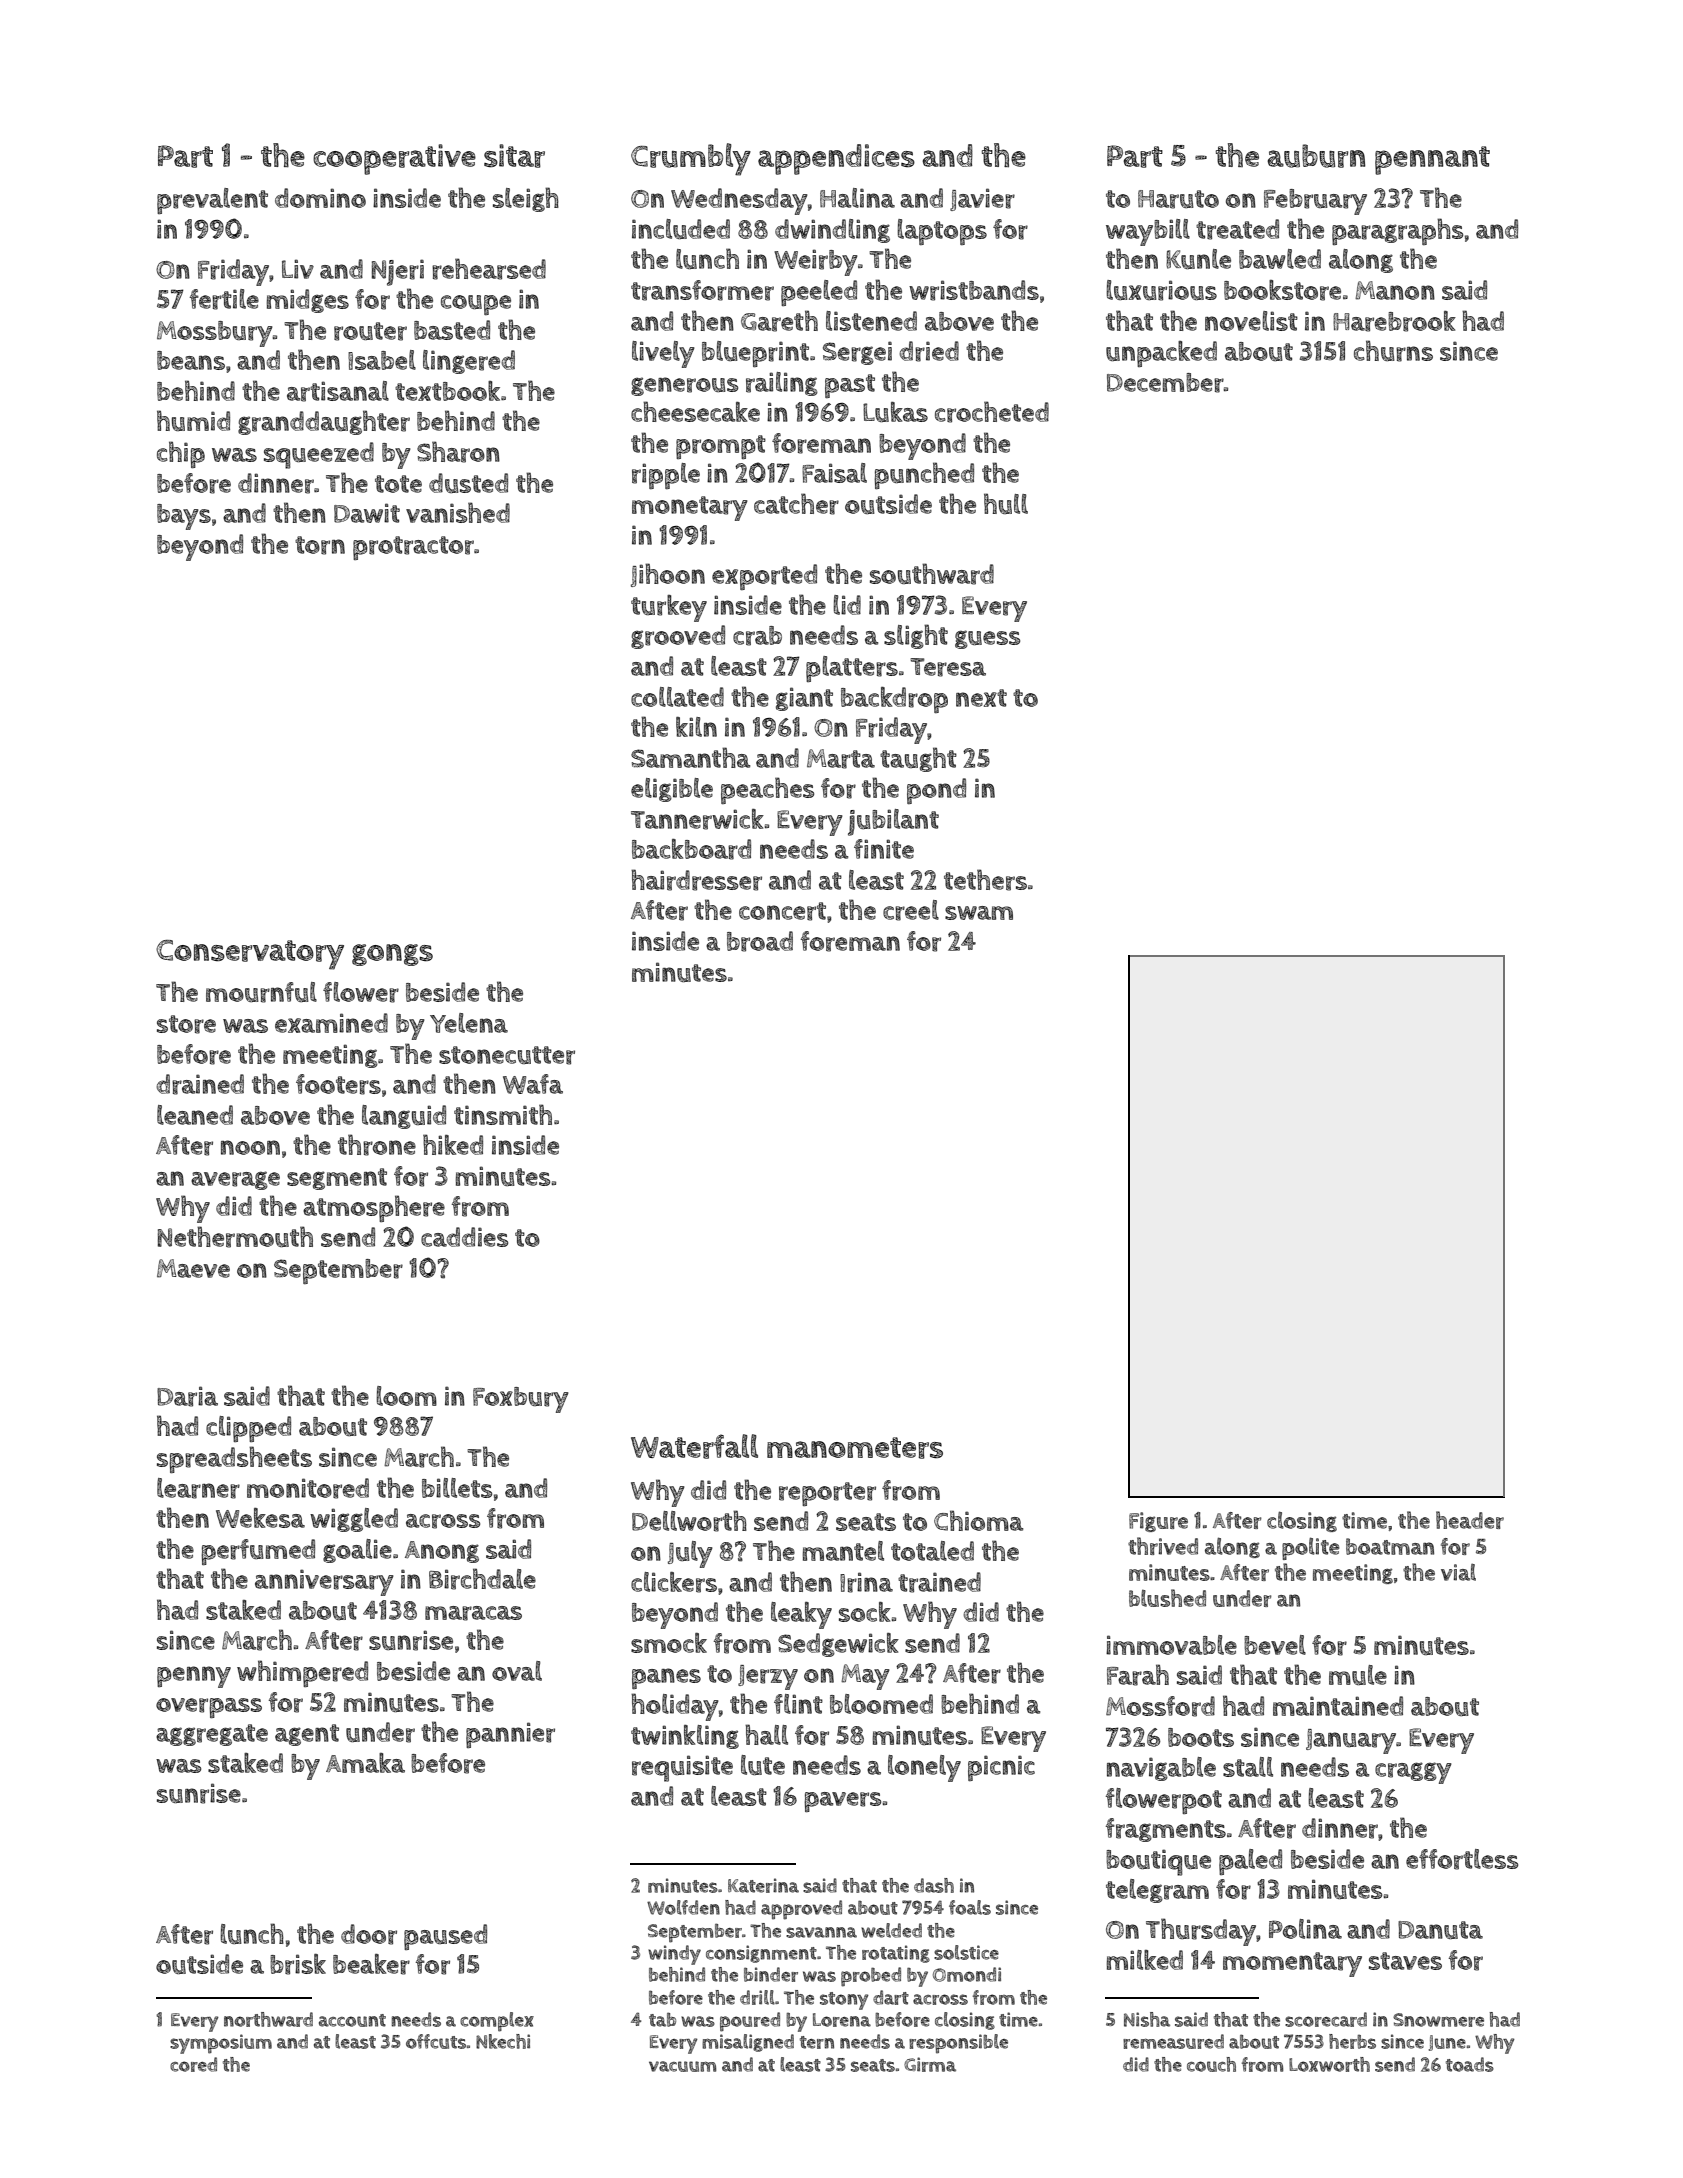 This screenshot has height=2178, width=1683. Describe the element at coordinates (911, 910) in the screenshot. I see `creel` at that location.
